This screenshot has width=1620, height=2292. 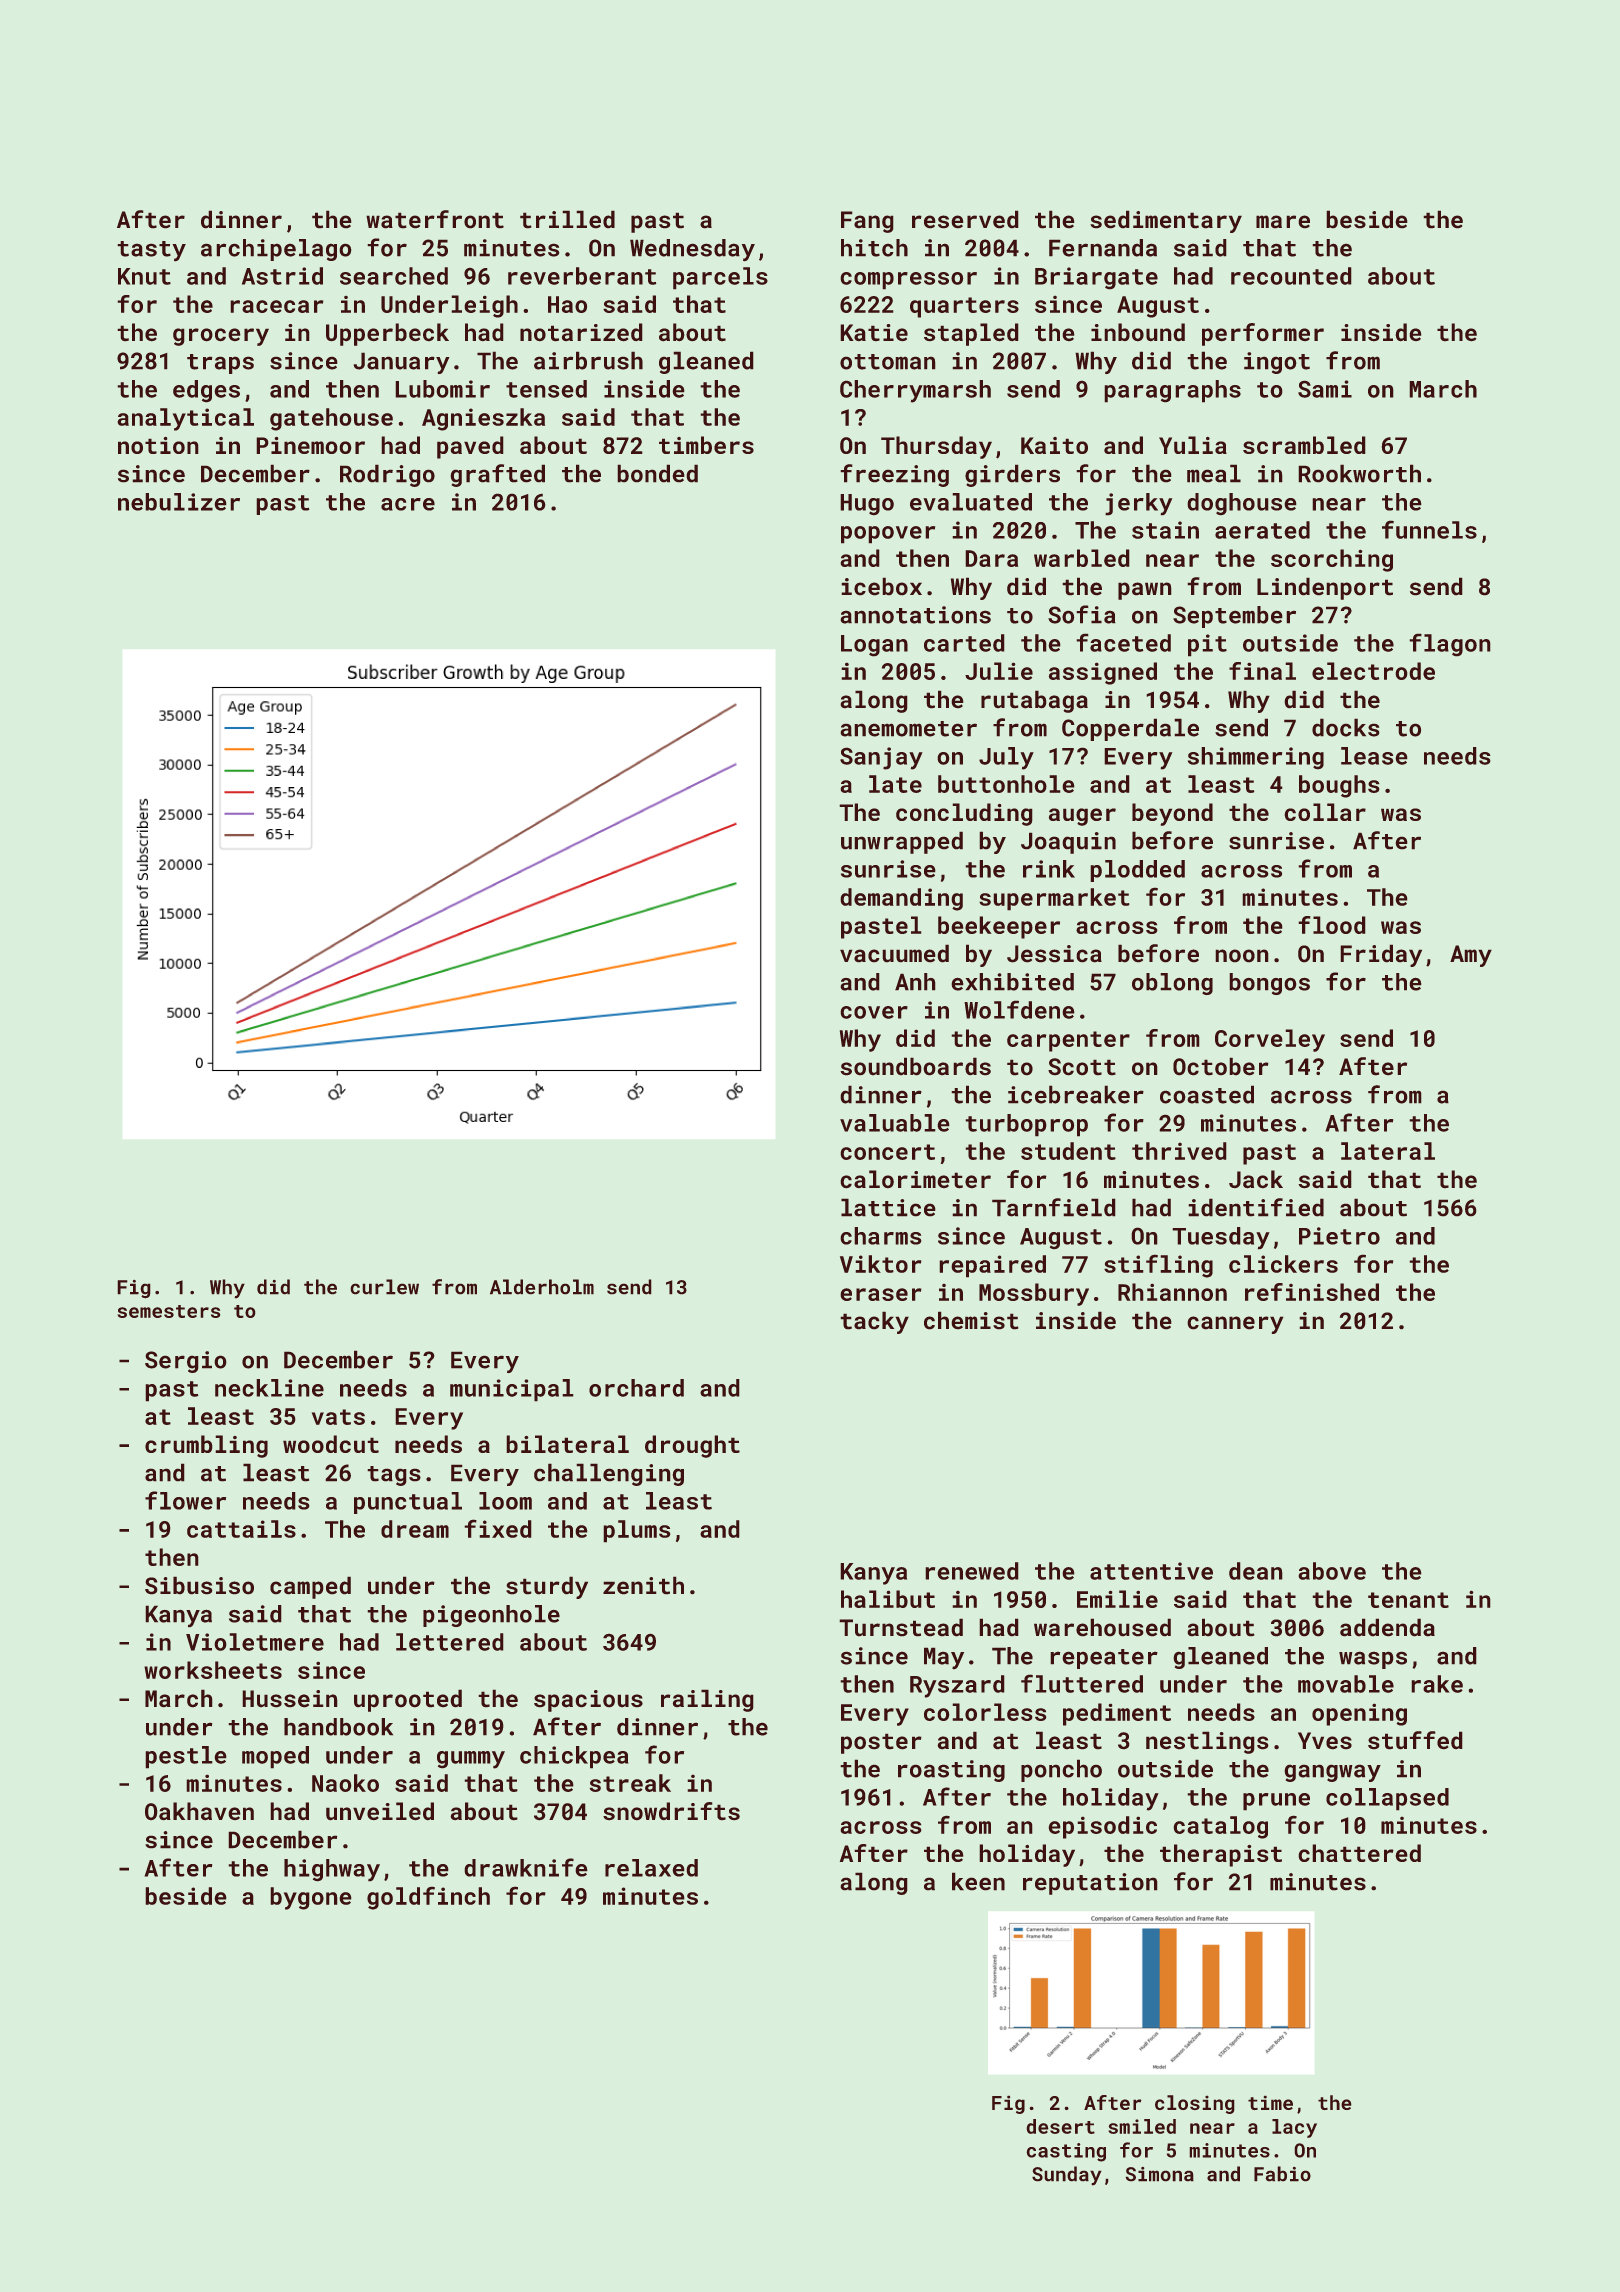 What do you see at coordinates (1359, 473) in the screenshot?
I see `Rookworth` at bounding box center [1359, 473].
